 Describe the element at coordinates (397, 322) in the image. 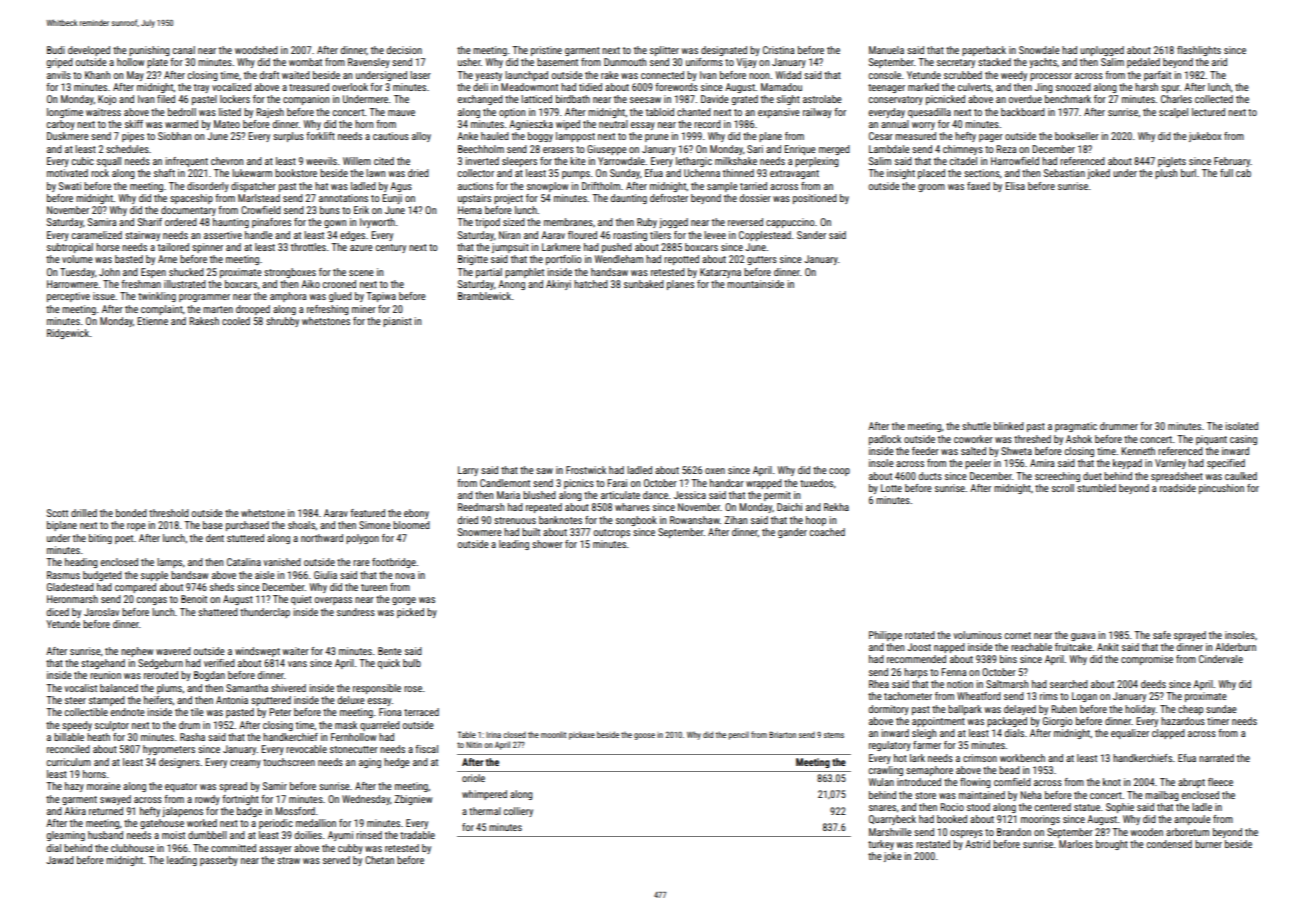

I see `pianist` at that location.
